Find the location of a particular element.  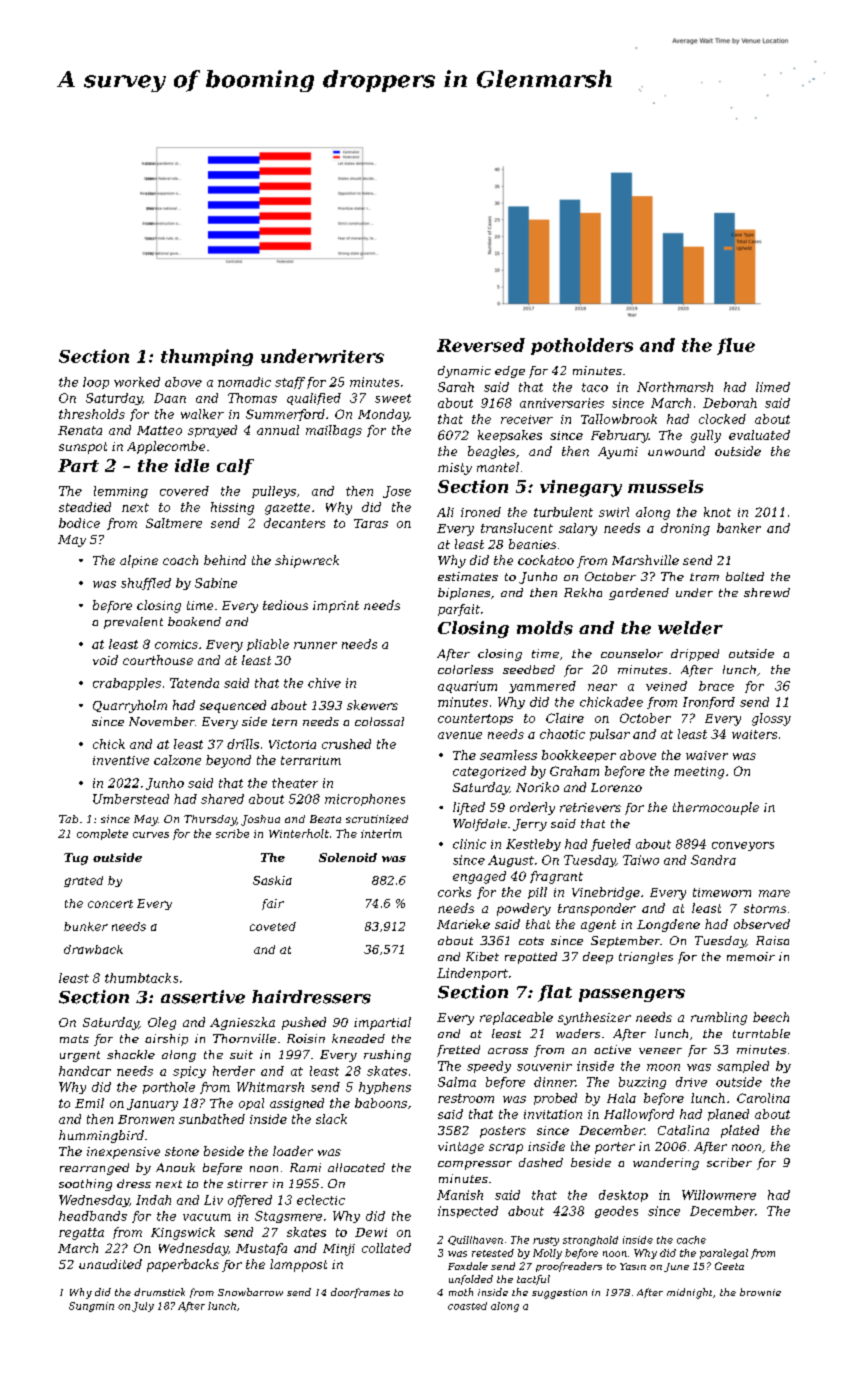

coasted is located at coordinates (467, 1306).
